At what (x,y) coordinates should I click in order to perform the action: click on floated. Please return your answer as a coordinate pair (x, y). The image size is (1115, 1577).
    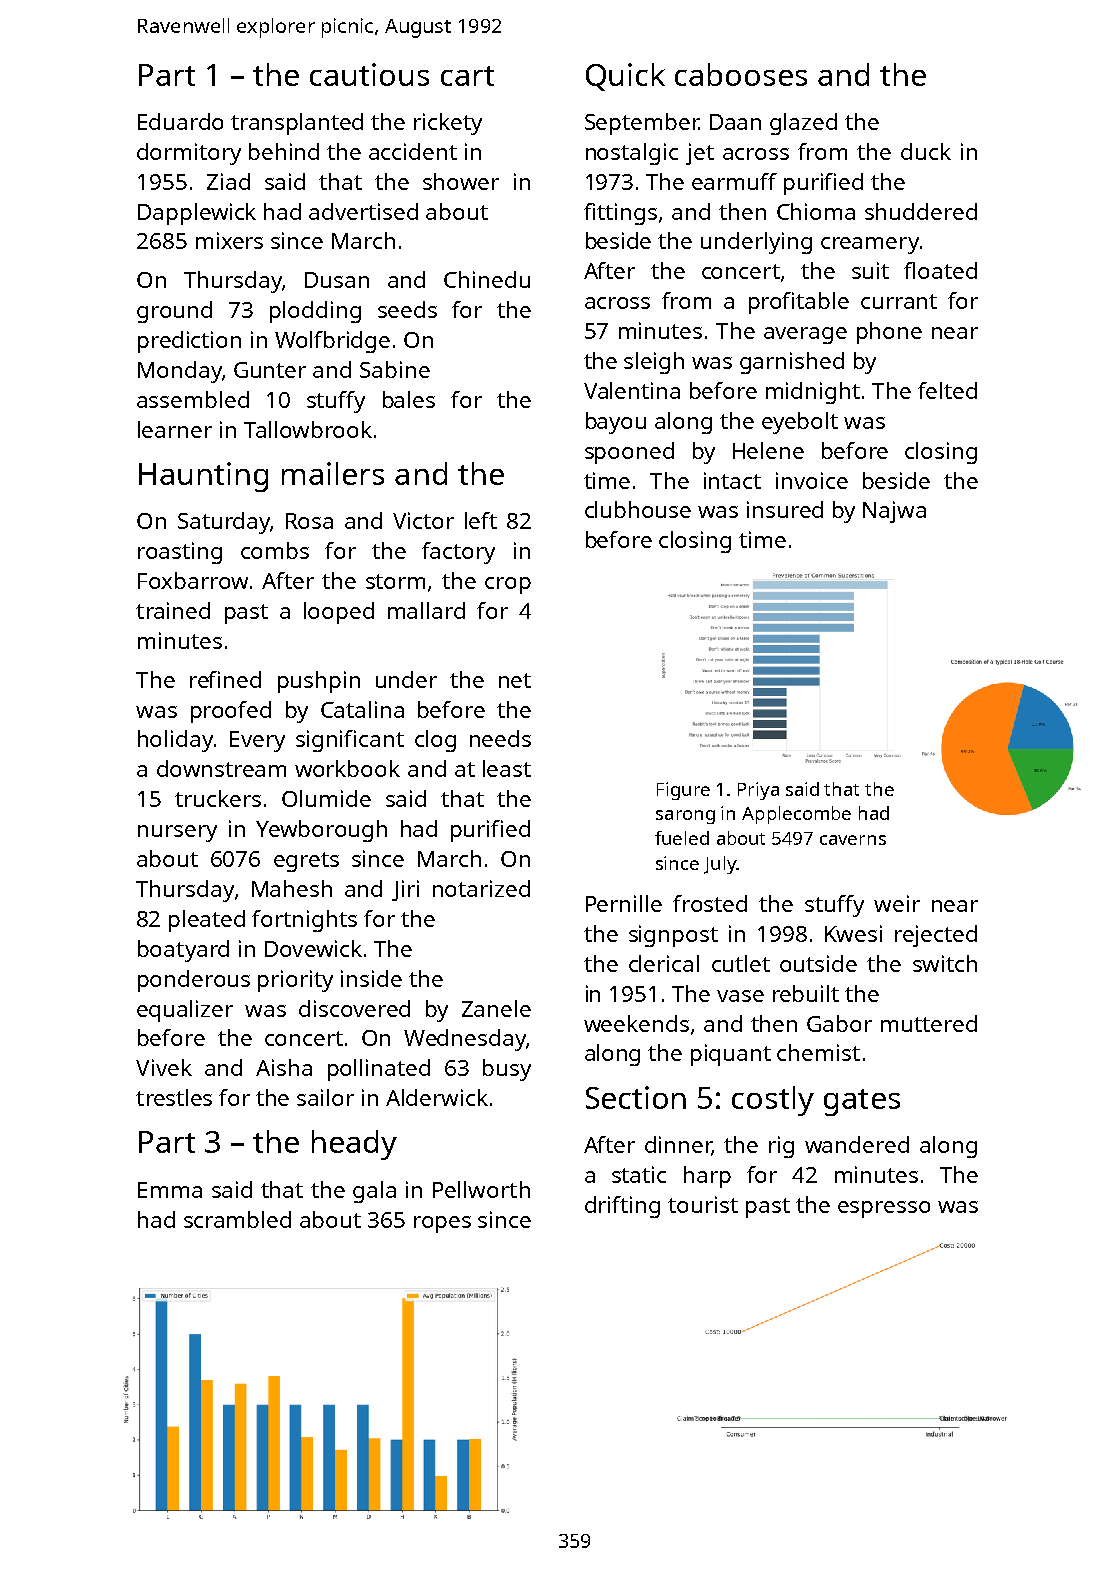
    Looking at the image, I should click on (940, 270).
